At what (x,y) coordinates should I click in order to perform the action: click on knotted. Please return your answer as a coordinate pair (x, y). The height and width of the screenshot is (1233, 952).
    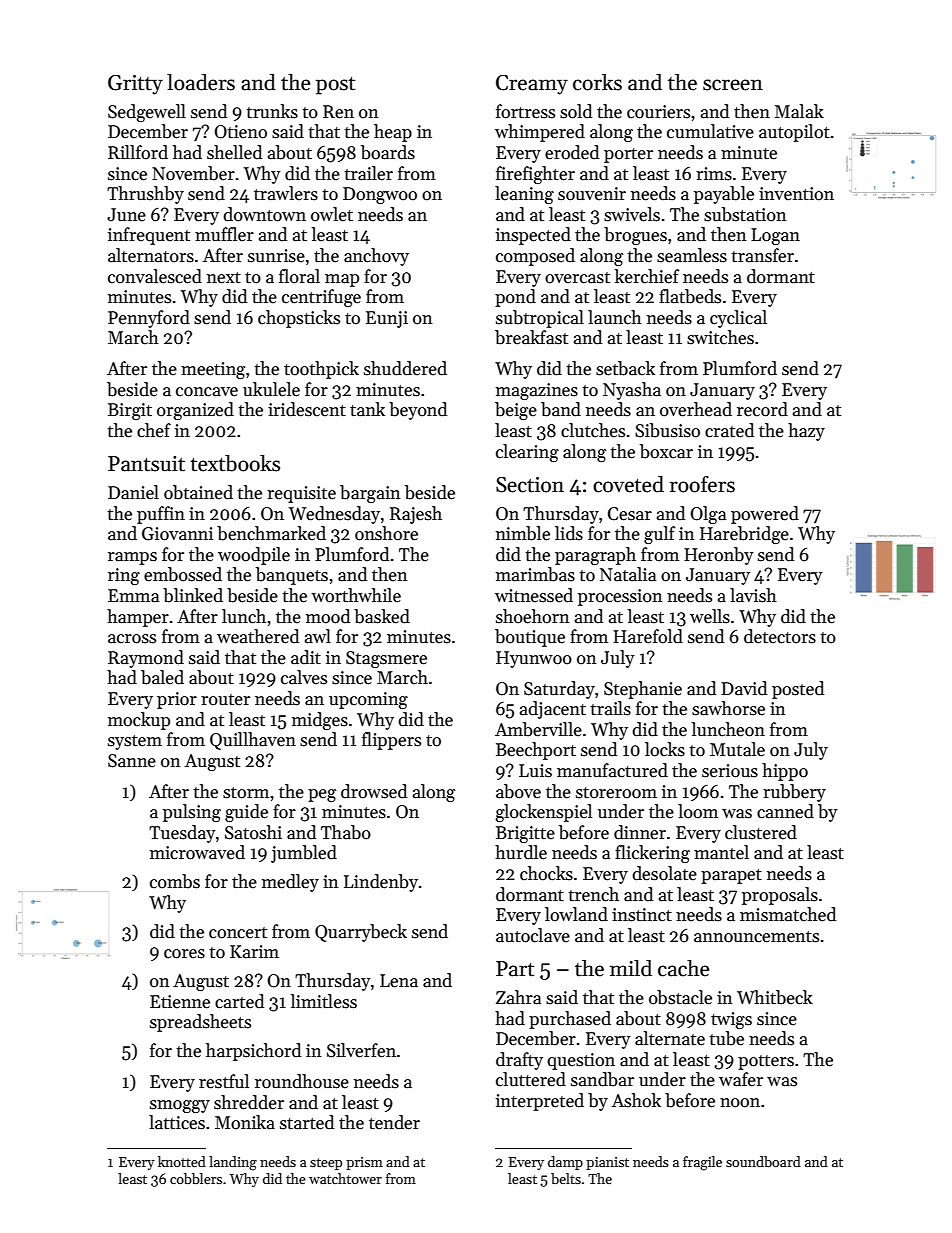
    Looking at the image, I should click on (182, 1161).
